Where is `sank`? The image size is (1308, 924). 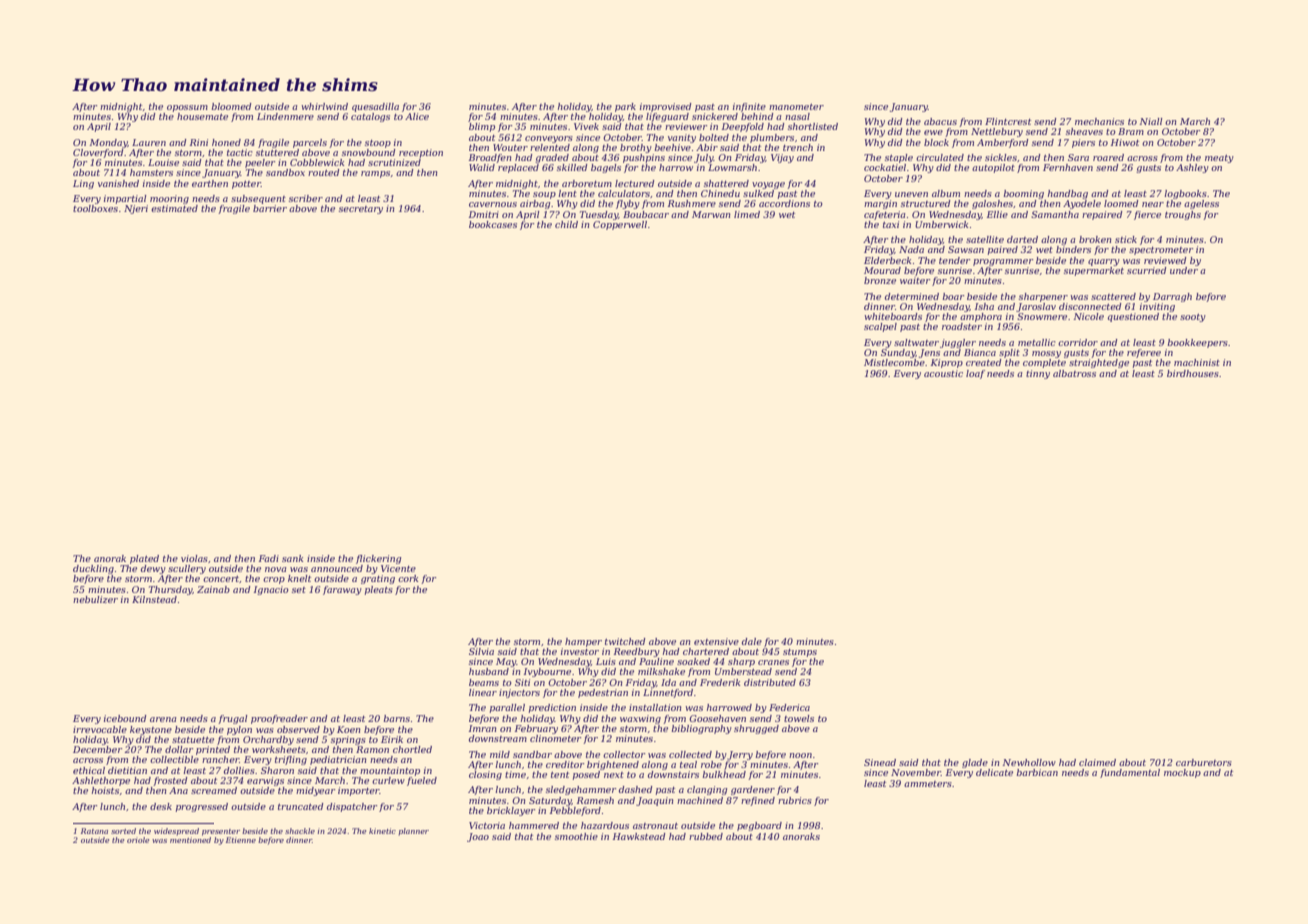 sank is located at coordinates (292, 558).
